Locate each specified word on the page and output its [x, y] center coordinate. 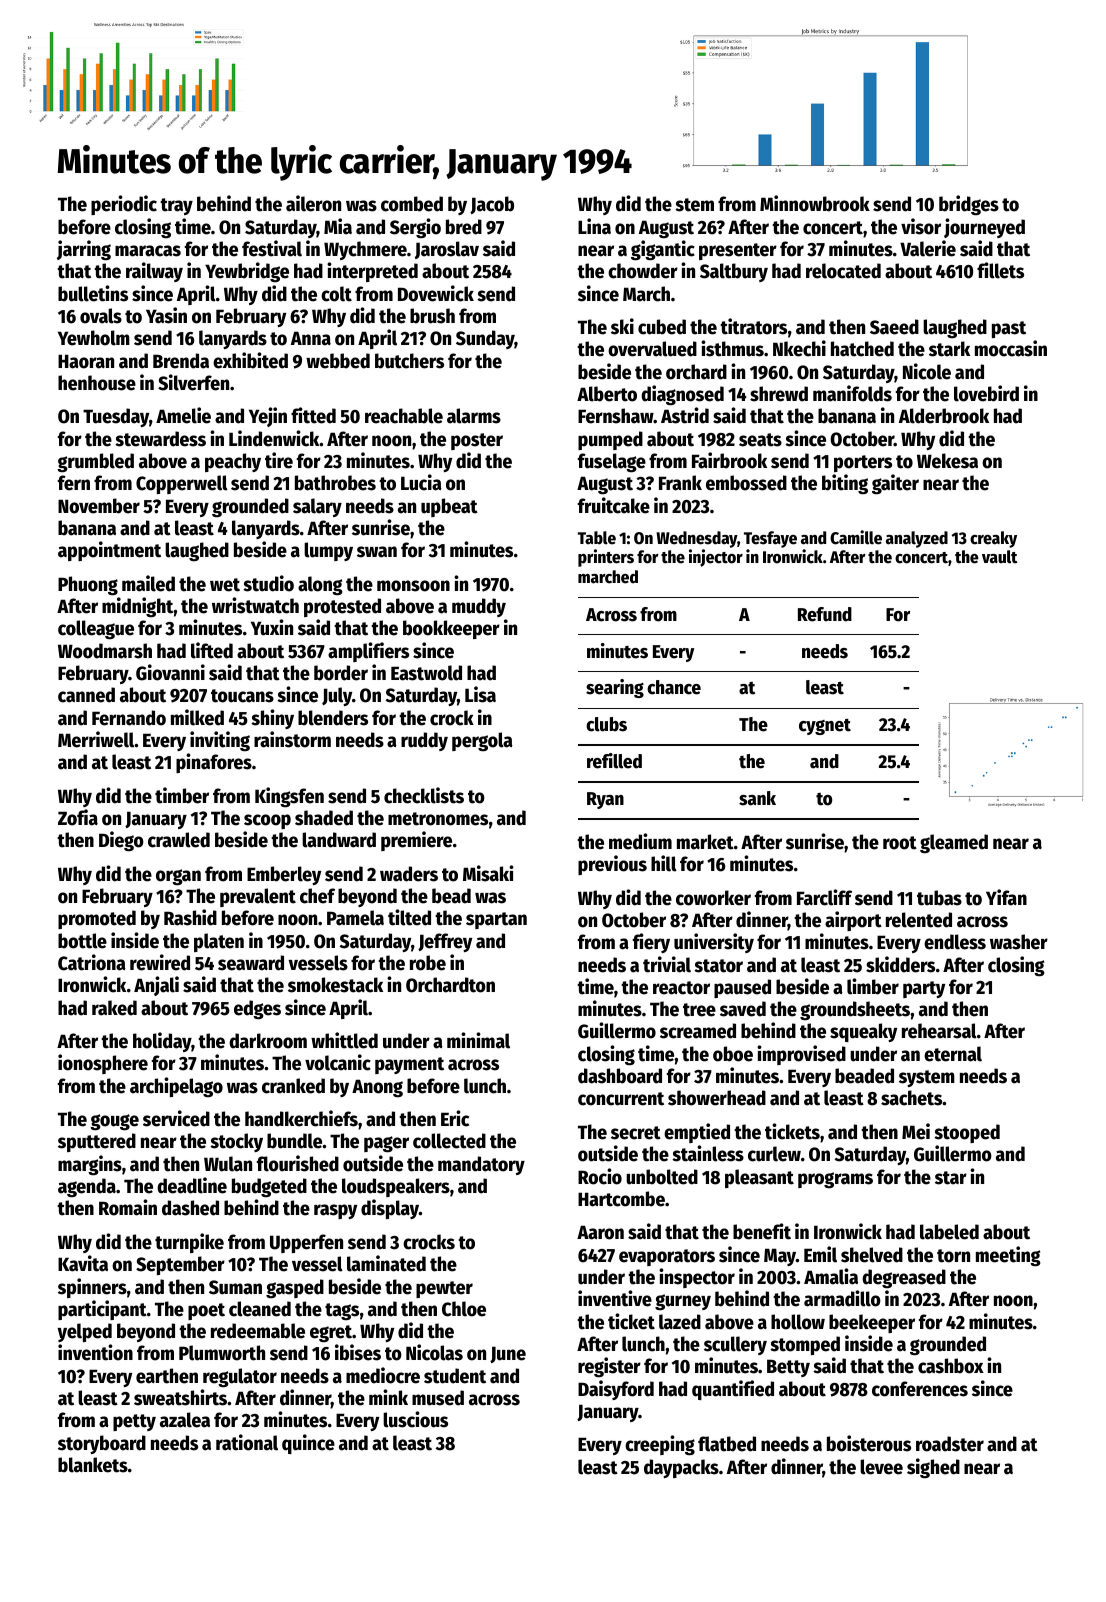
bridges [969, 205]
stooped [967, 1133]
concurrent [621, 1099]
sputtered [97, 1142]
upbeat [449, 507]
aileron [313, 203]
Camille [856, 537]
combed [412, 204]
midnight [138, 607]
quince [308, 1444]
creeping [660, 1445]
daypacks [681, 1468]
